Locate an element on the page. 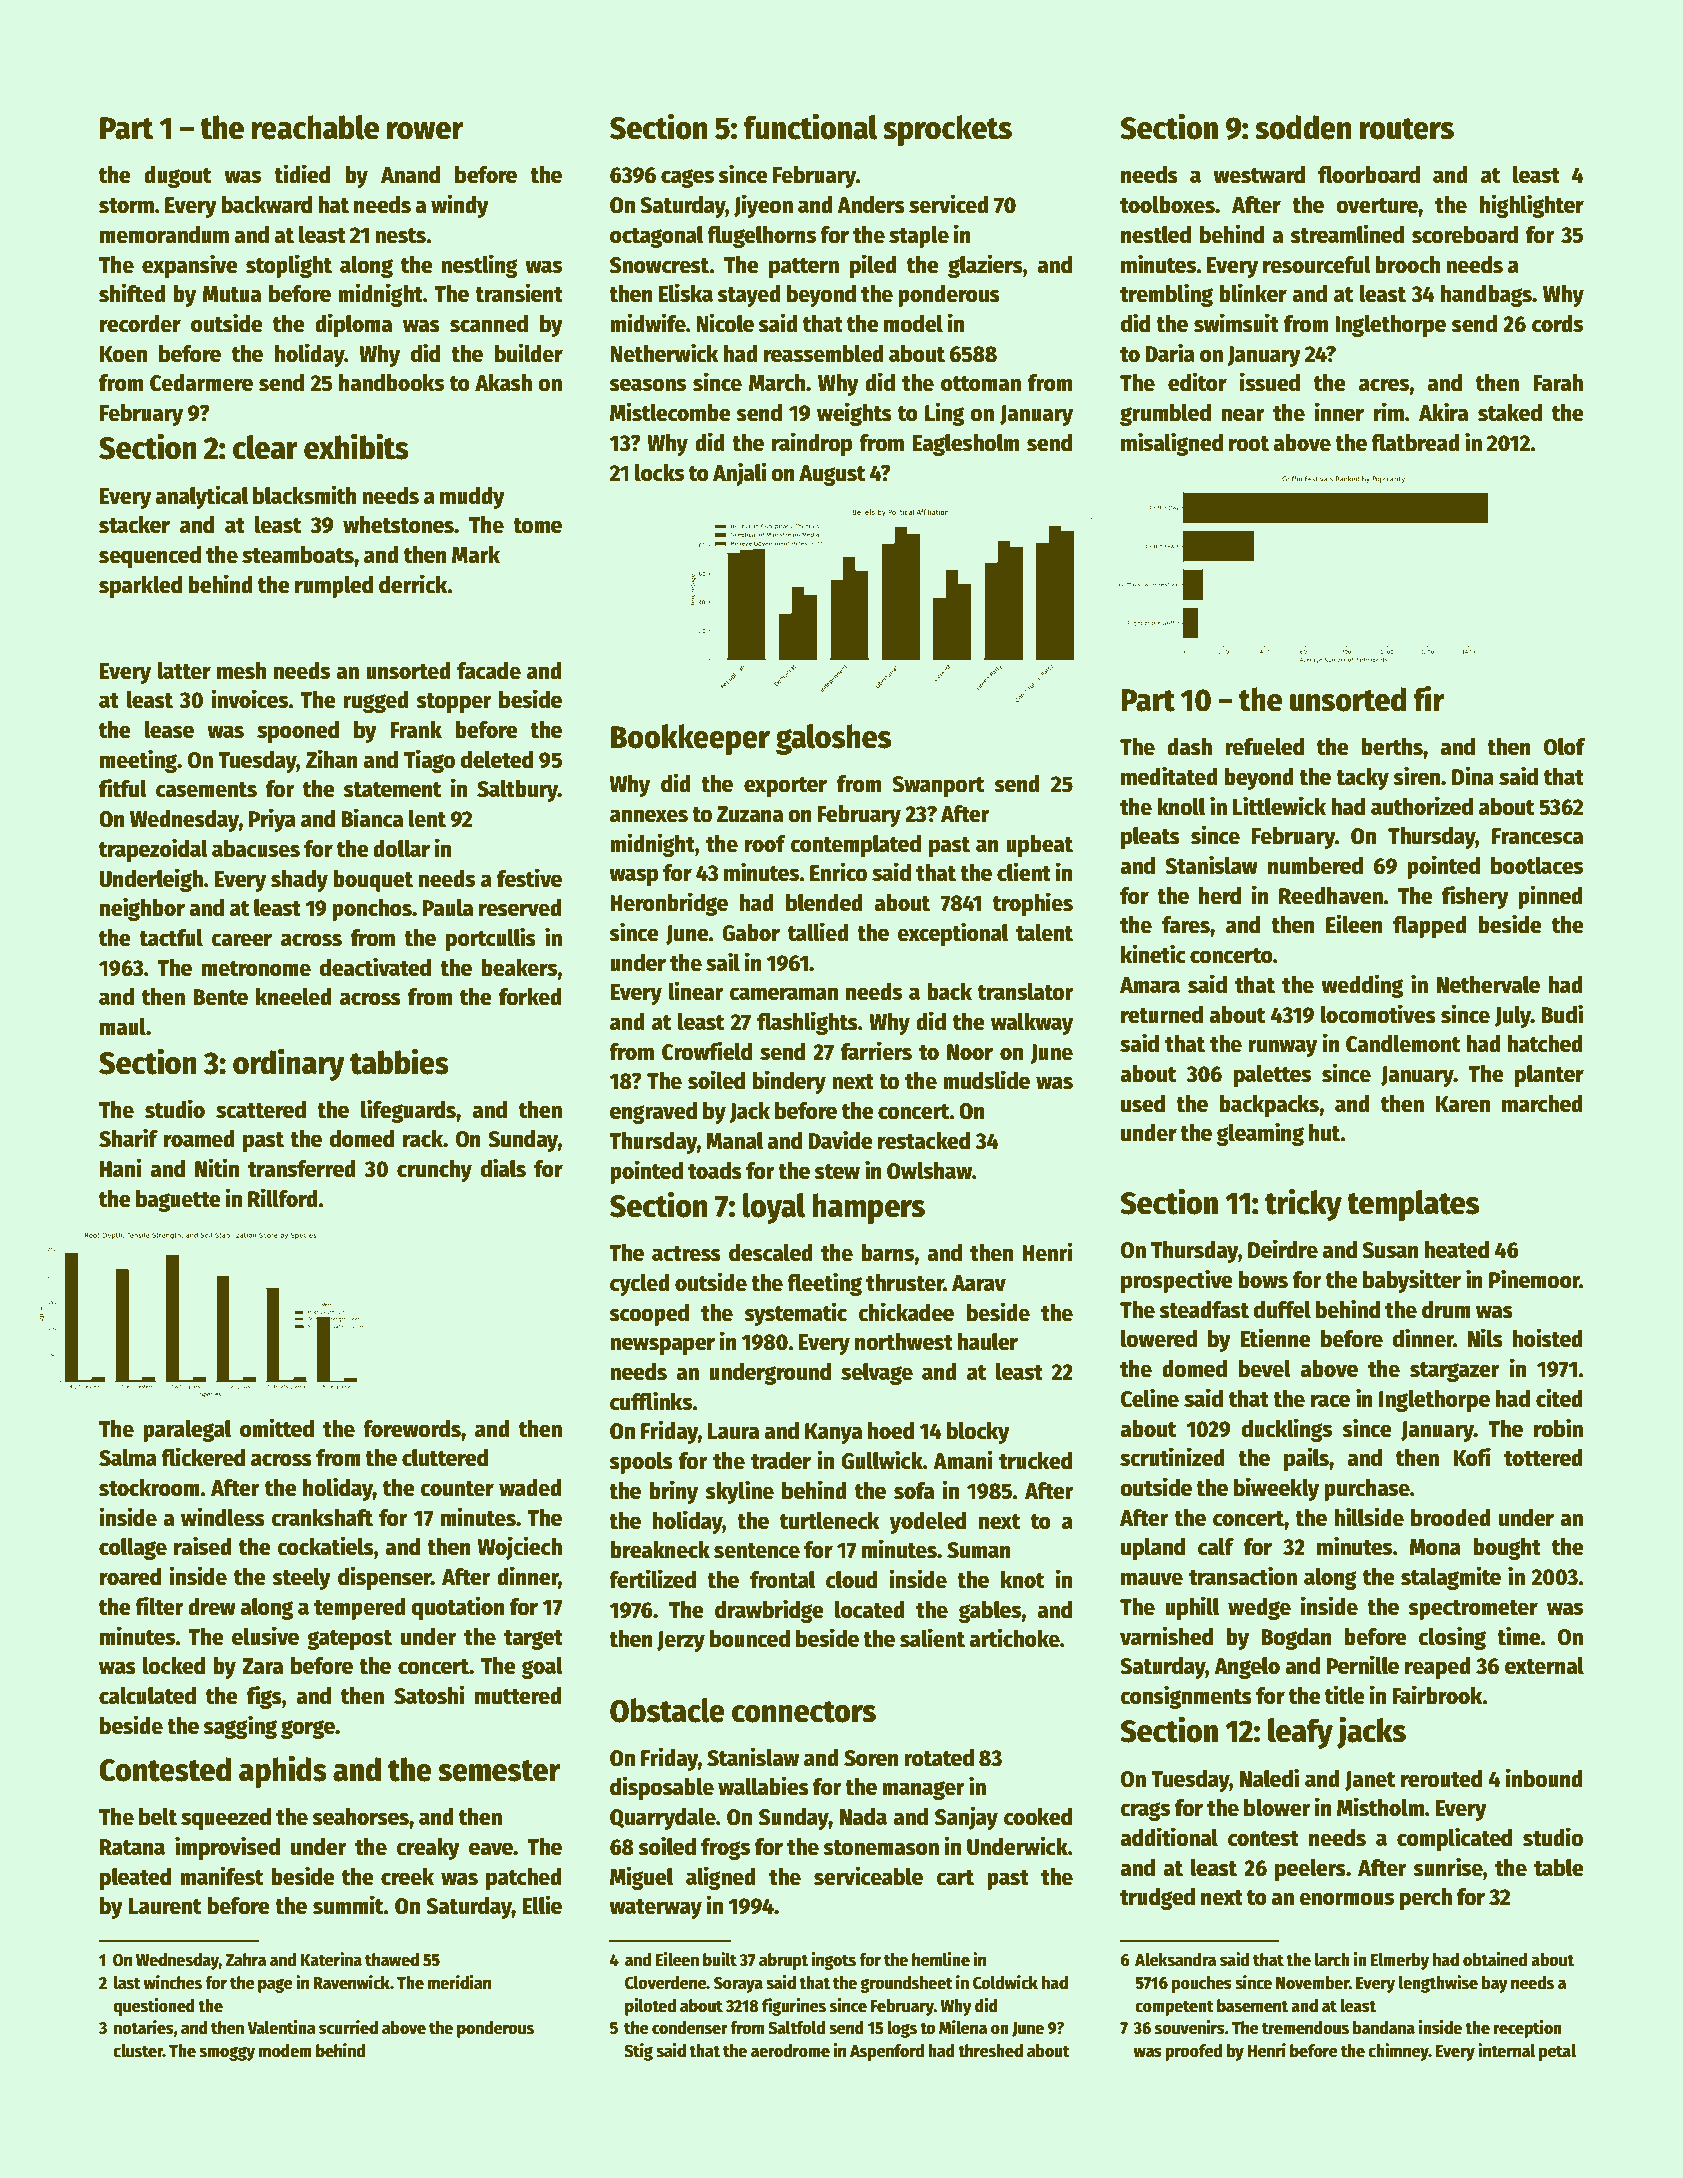 The image size is (1683, 2178). eave is located at coordinates (491, 1849).
